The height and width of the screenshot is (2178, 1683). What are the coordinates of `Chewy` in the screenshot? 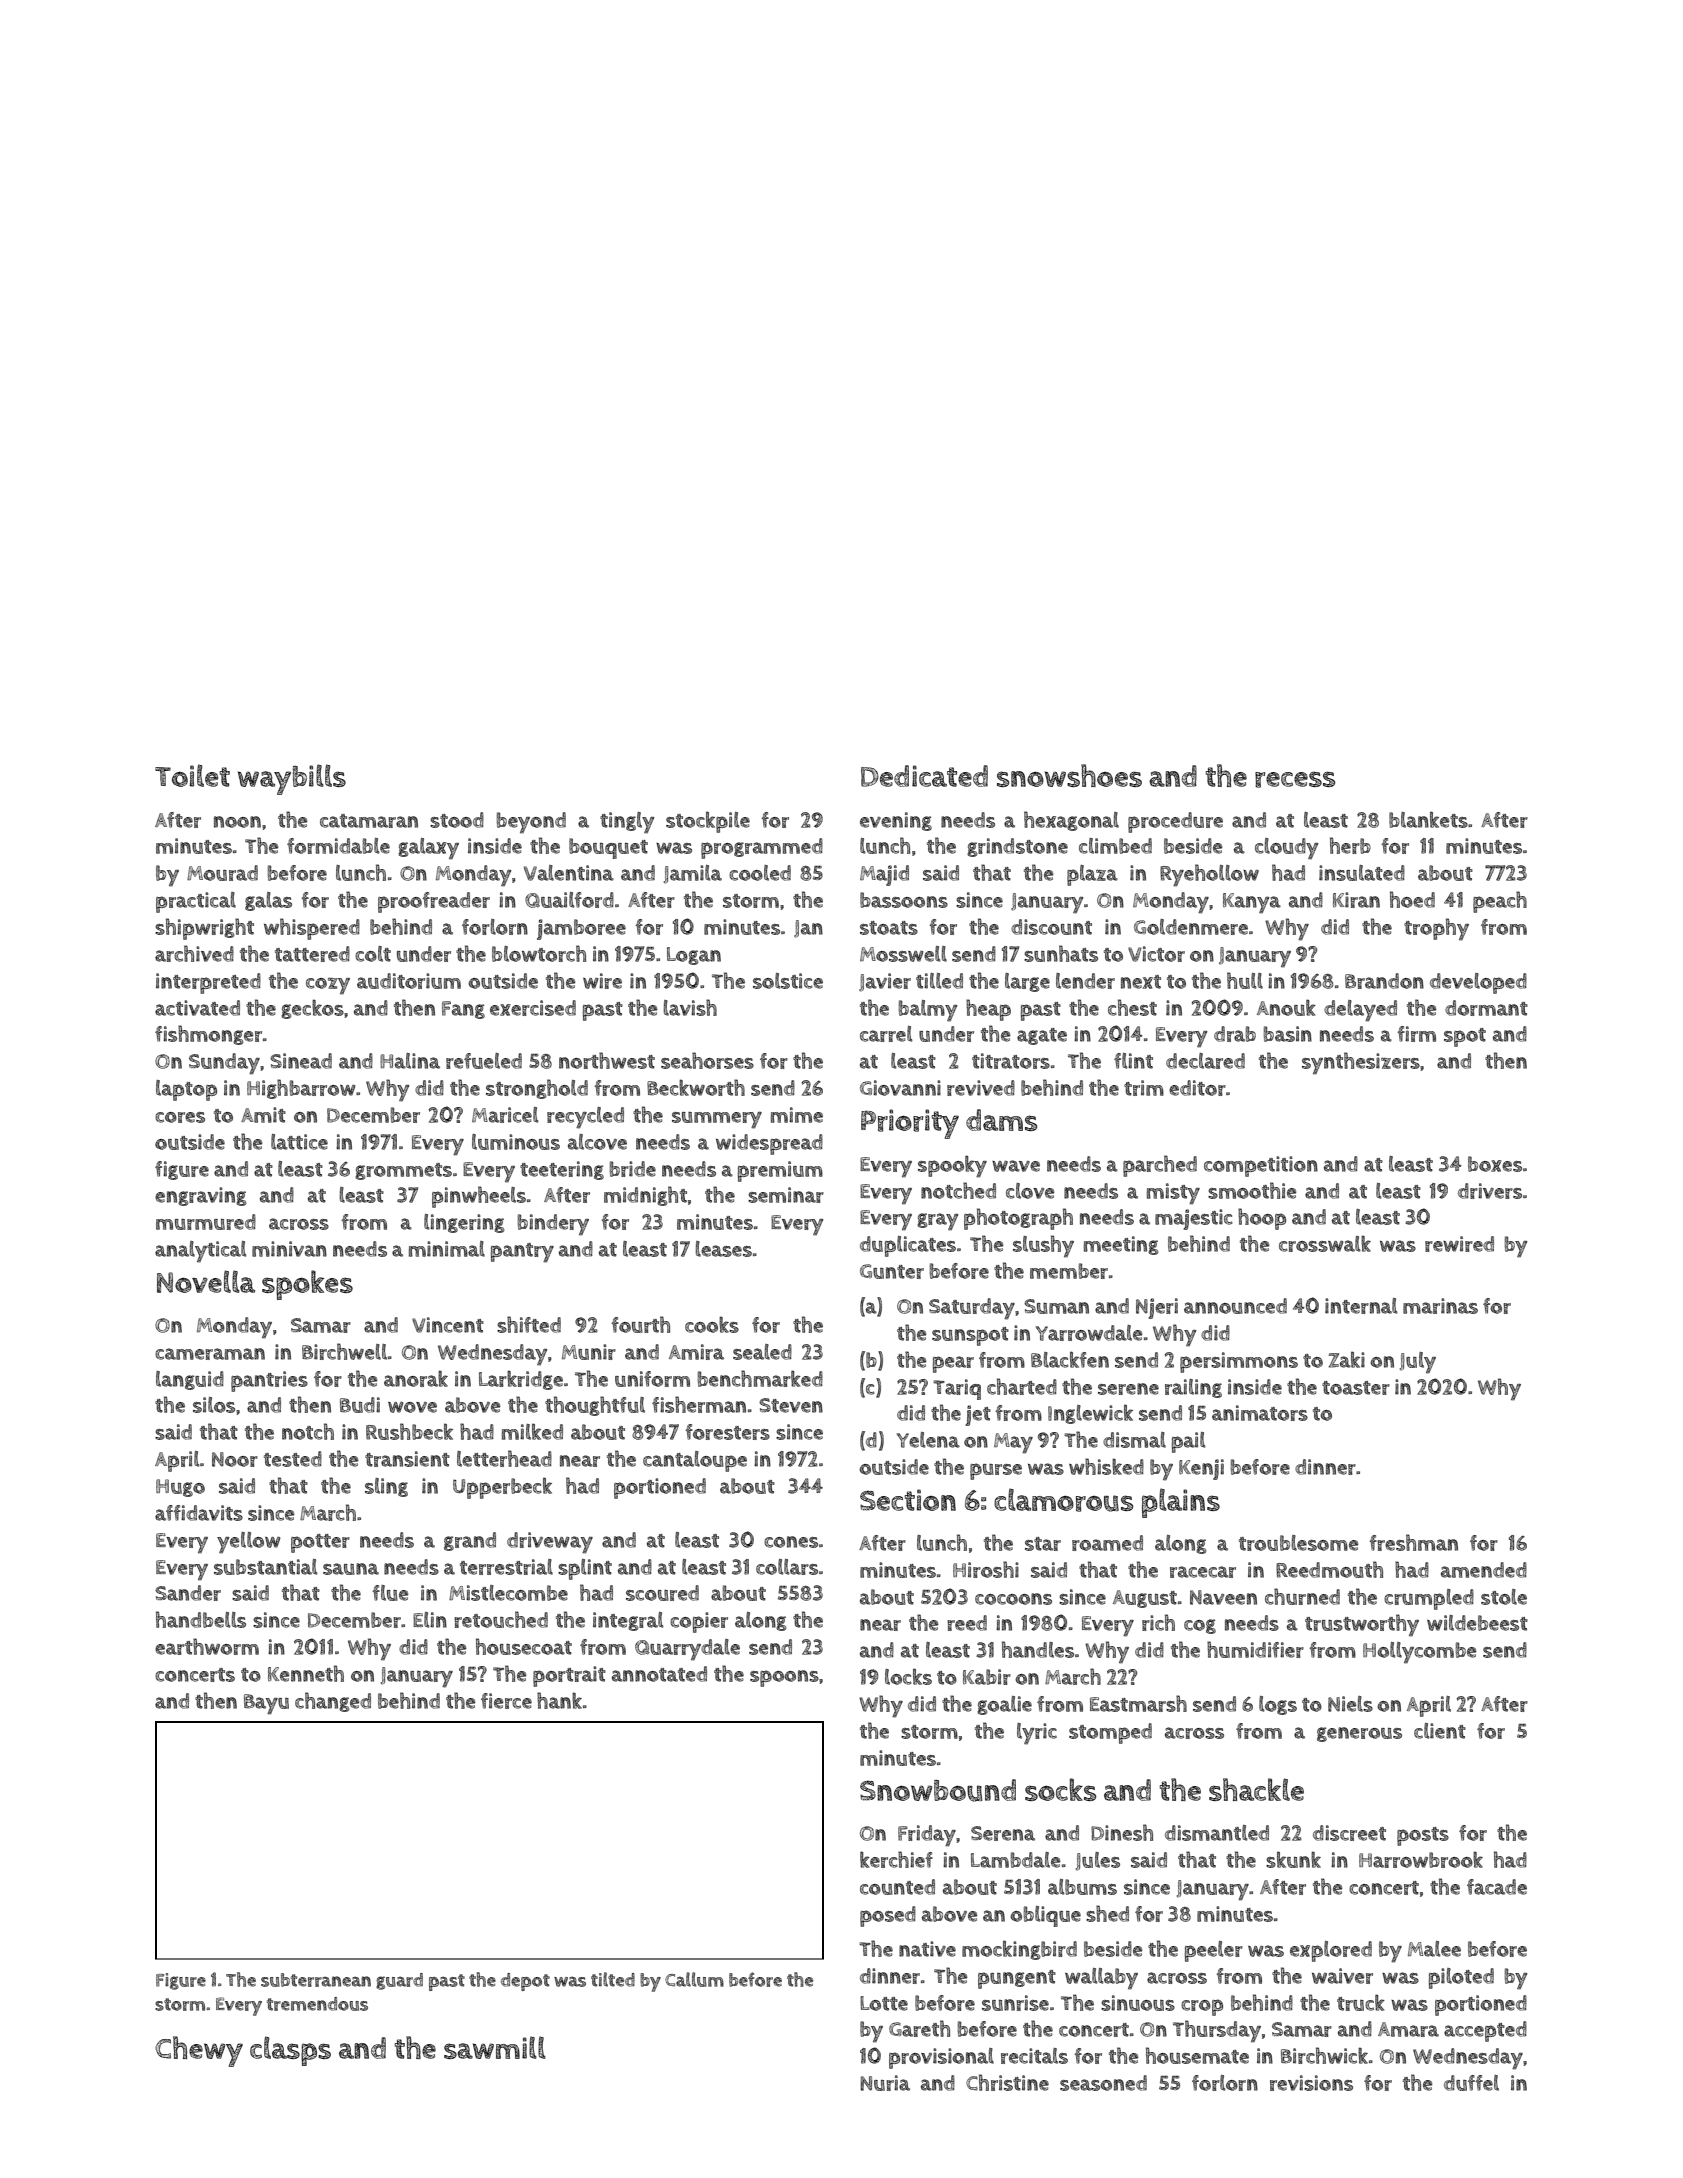 It's located at (199, 2051).
